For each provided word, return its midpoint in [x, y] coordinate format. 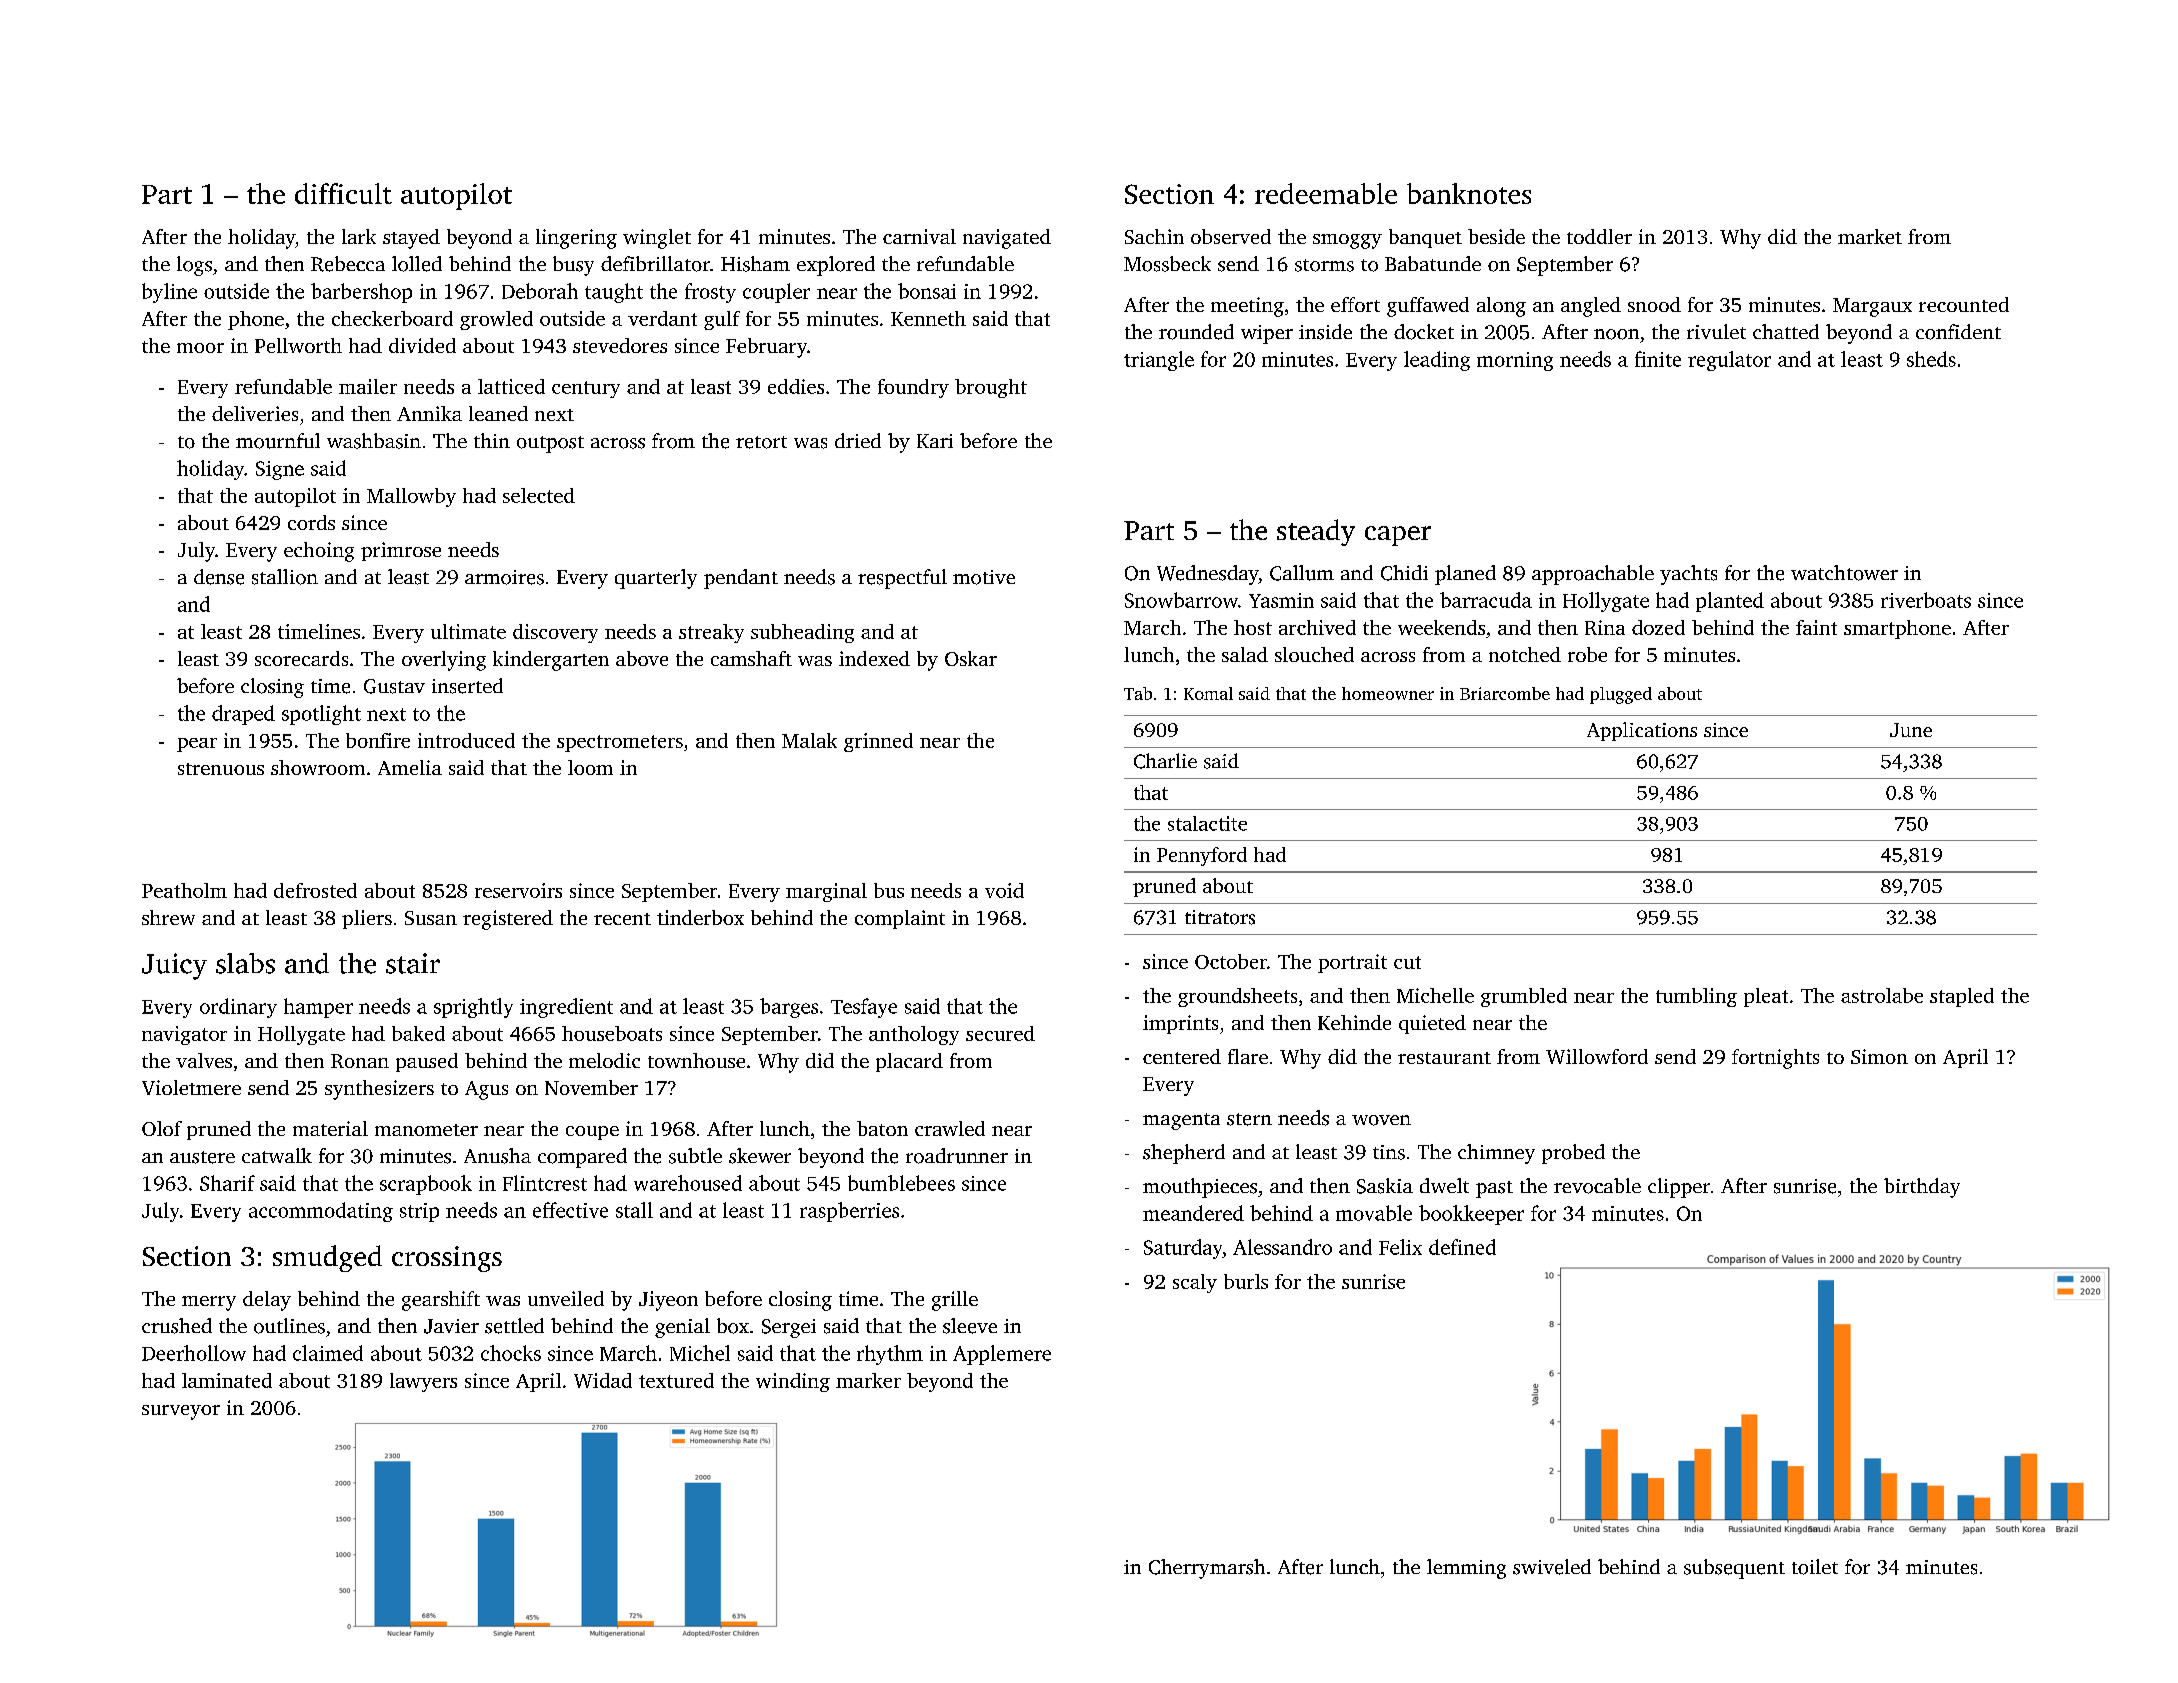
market [1870, 236]
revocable [1597, 1186]
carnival [919, 236]
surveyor [181, 1412]
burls [1246, 1281]
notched [1525, 654]
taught [614, 293]
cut [1407, 962]
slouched [1314, 654]
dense [219, 577]
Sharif [227, 1183]
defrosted [315, 890]
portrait [1352, 963]
